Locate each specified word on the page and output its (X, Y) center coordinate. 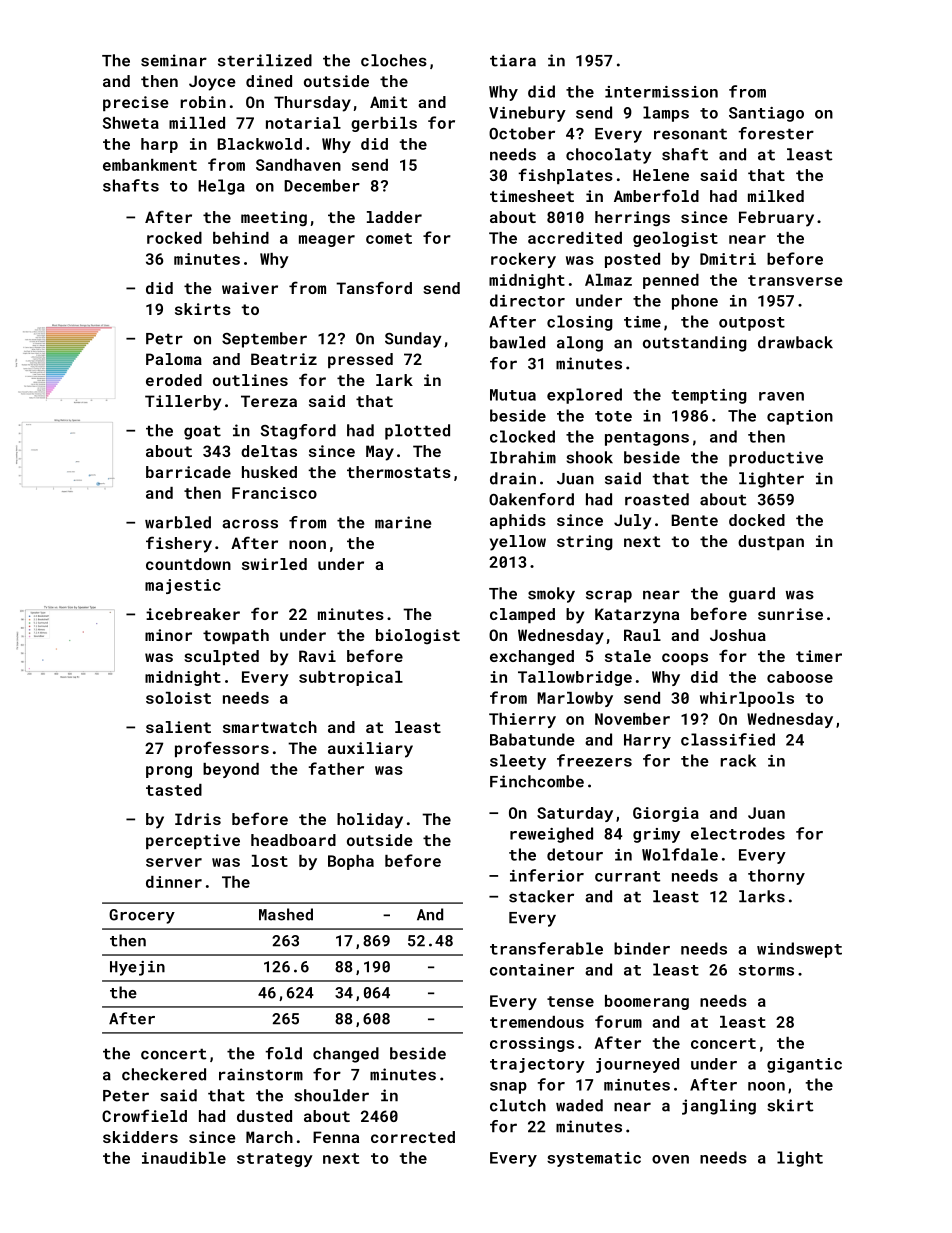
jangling (719, 1107)
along (580, 344)
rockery (523, 260)
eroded (174, 380)
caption (800, 417)
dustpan (771, 542)
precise (136, 103)
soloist (178, 698)
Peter (126, 1096)
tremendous (537, 1022)
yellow (518, 543)
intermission (661, 92)
